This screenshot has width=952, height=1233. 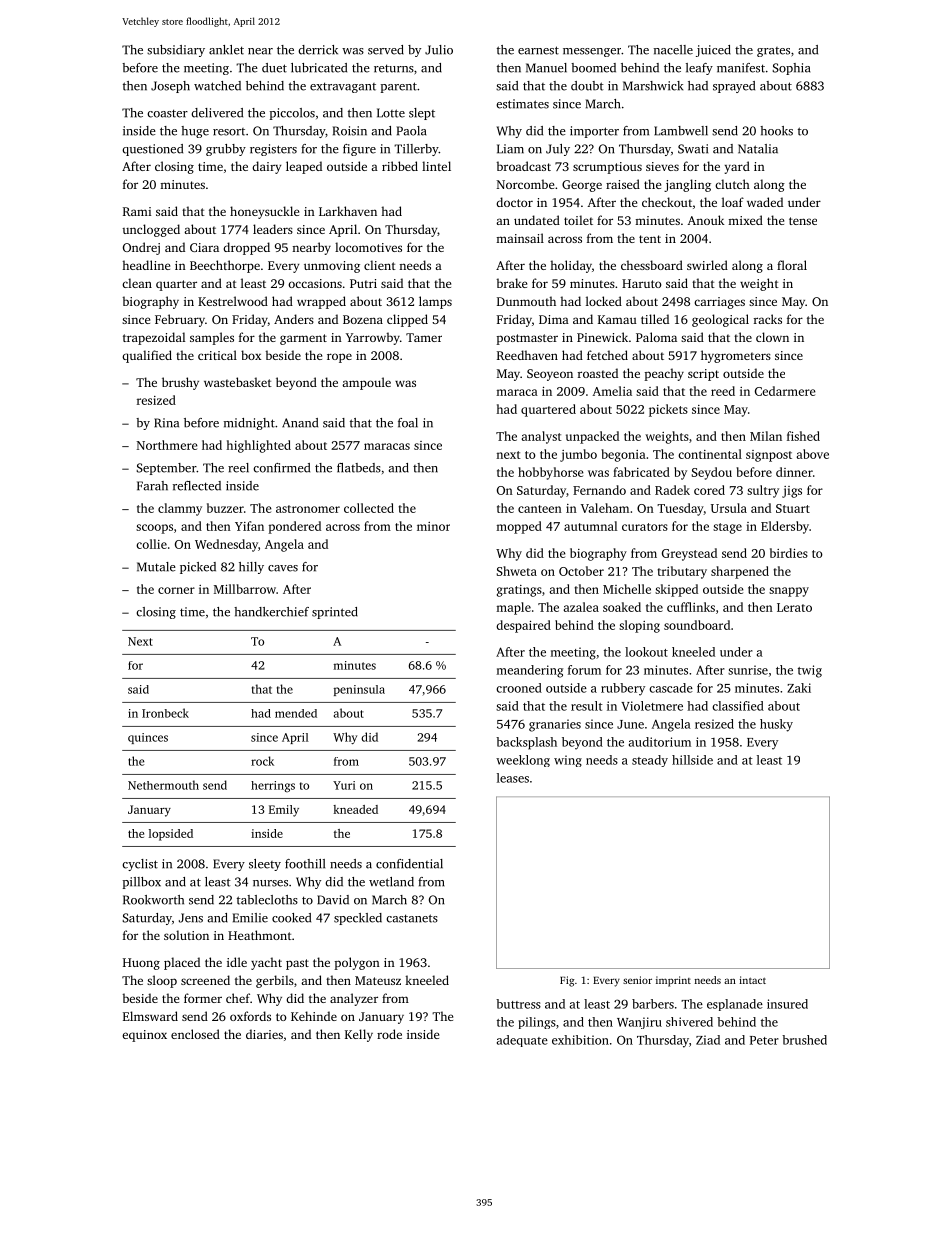 I want to click on served, so click(x=386, y=50).
